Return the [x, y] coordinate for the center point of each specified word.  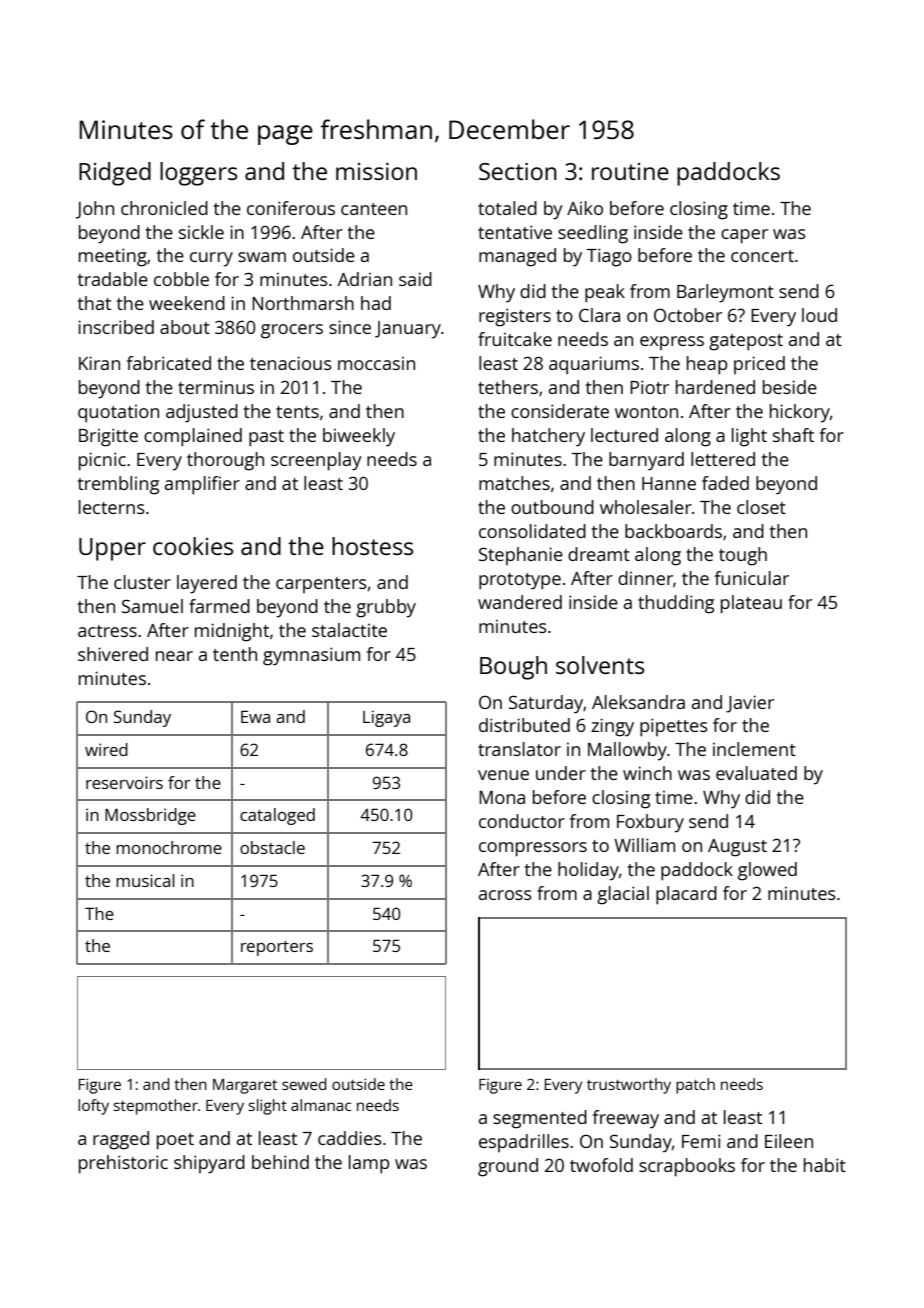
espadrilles [524, 1143]
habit [825, 1165]
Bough [513, 668]
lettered [723, 459]
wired [106, 749]
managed [517, 257]
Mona [502, 797]
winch [647, 773]
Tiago [609, 257]
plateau [751, 604]
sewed [304, 1084]
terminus [216, 387]
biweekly [359, 437]
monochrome [169, 847]
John [95, 210]
